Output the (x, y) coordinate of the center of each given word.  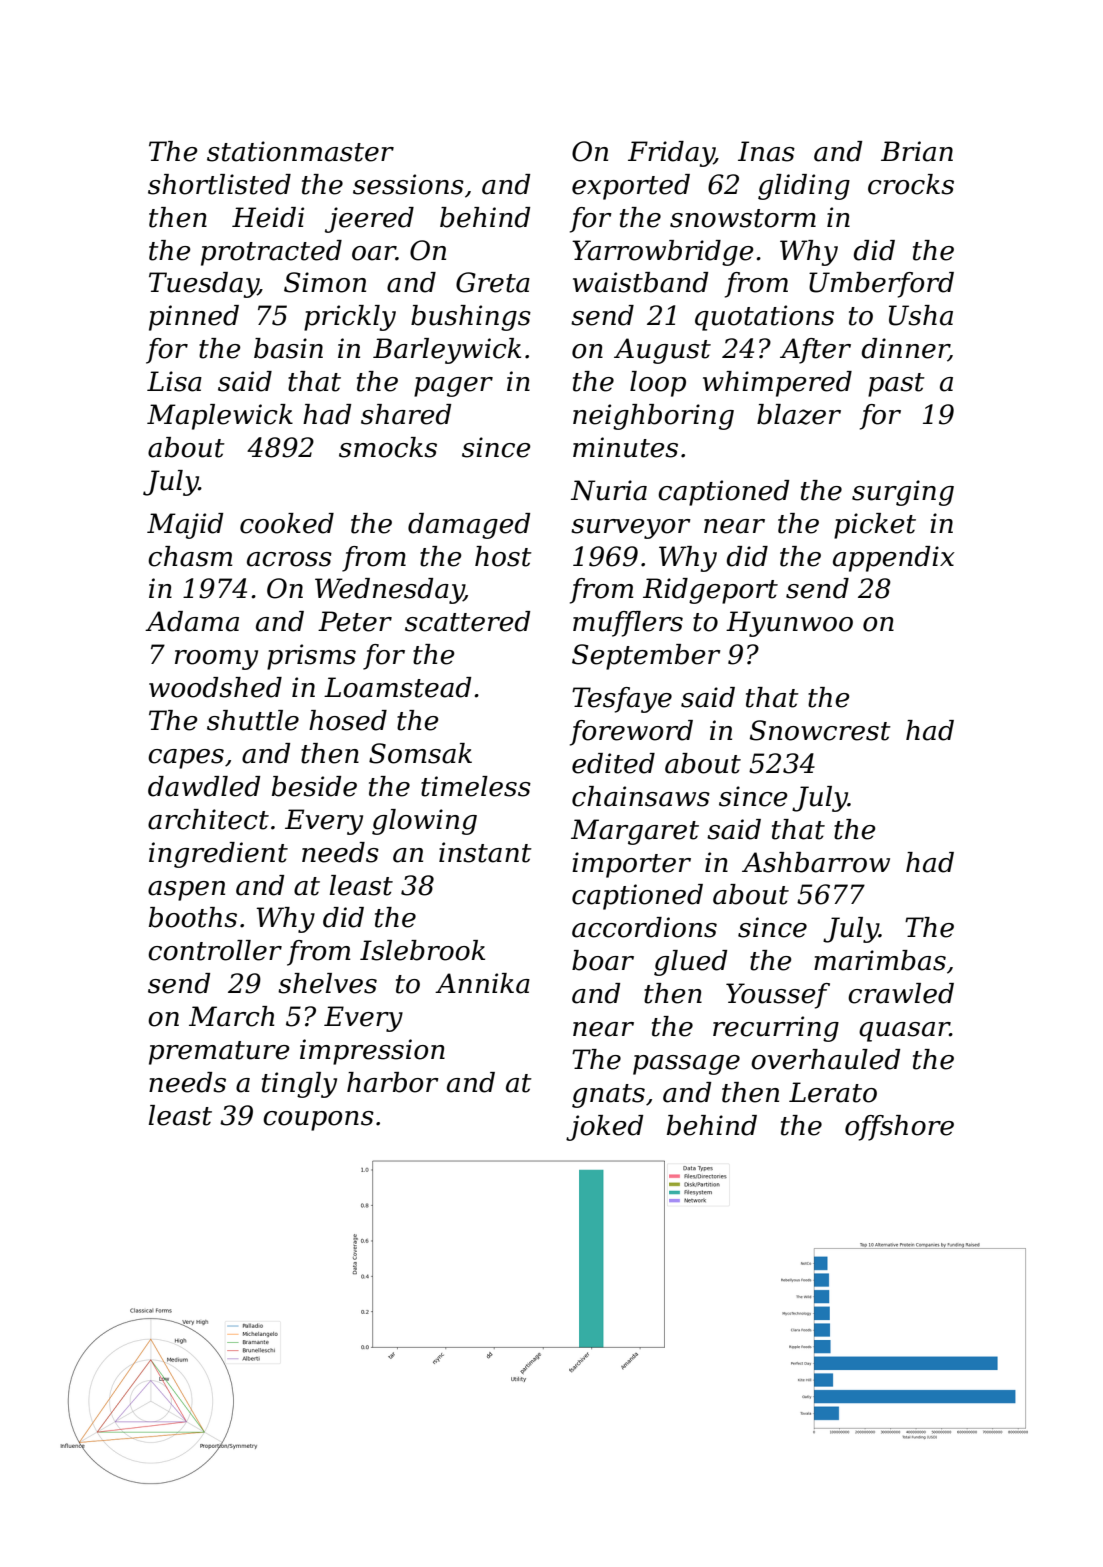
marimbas (880, 960)
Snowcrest (820, 730)
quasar (904, 1032)
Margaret (635, 832)
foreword (631, 733)
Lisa (174, 381)
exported (631, 187)
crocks (911, 184)
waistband (640, 282)
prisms (311, 657)
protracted (271, 253)
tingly (299, 1085)
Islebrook (422, 950)
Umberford (881, 285)
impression (372, 1052)
